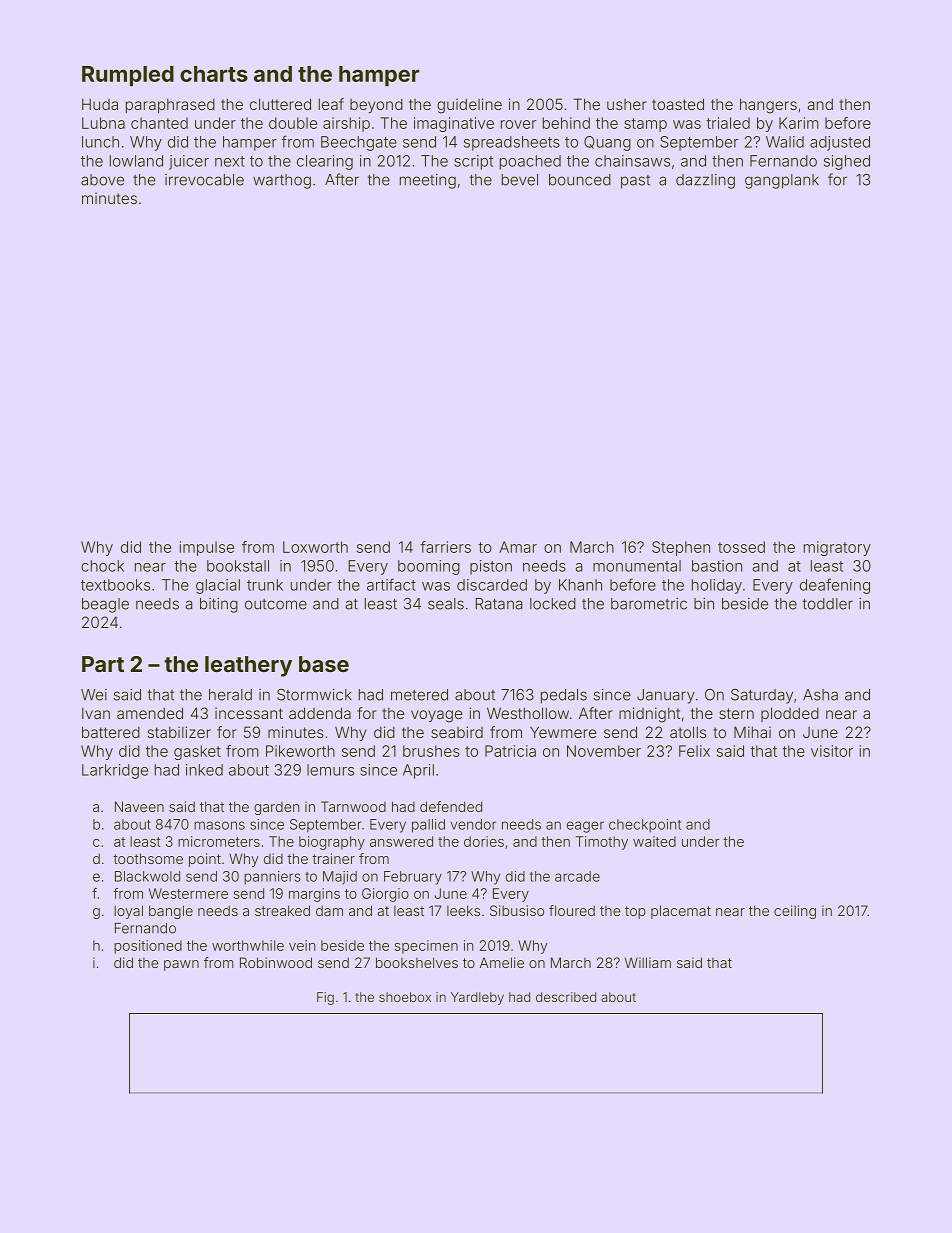 The width and height of the document is (952, 1233). I want to click on William, so click(648, 962).
